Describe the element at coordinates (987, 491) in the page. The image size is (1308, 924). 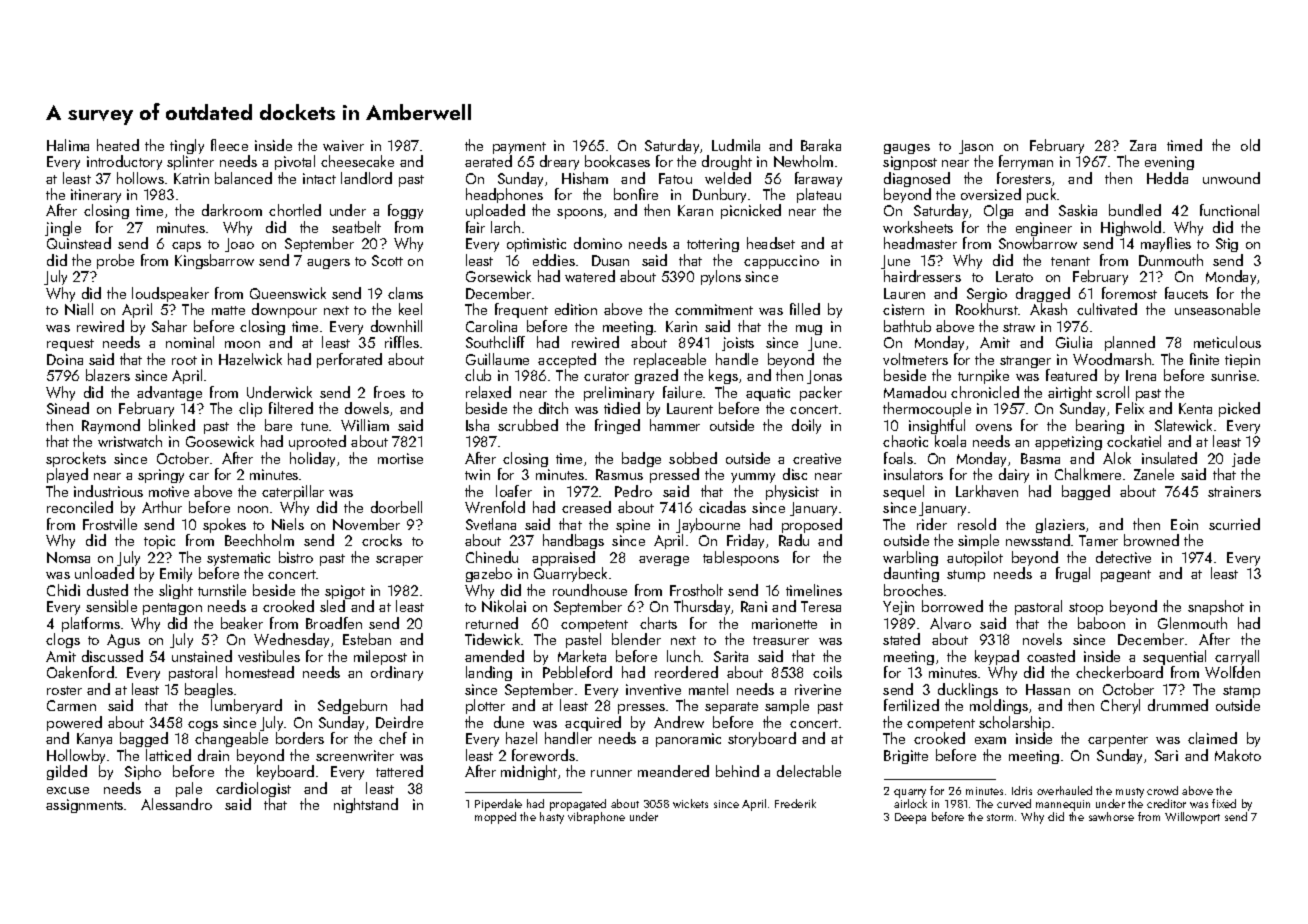
I see `Larkhaven` at that location.
